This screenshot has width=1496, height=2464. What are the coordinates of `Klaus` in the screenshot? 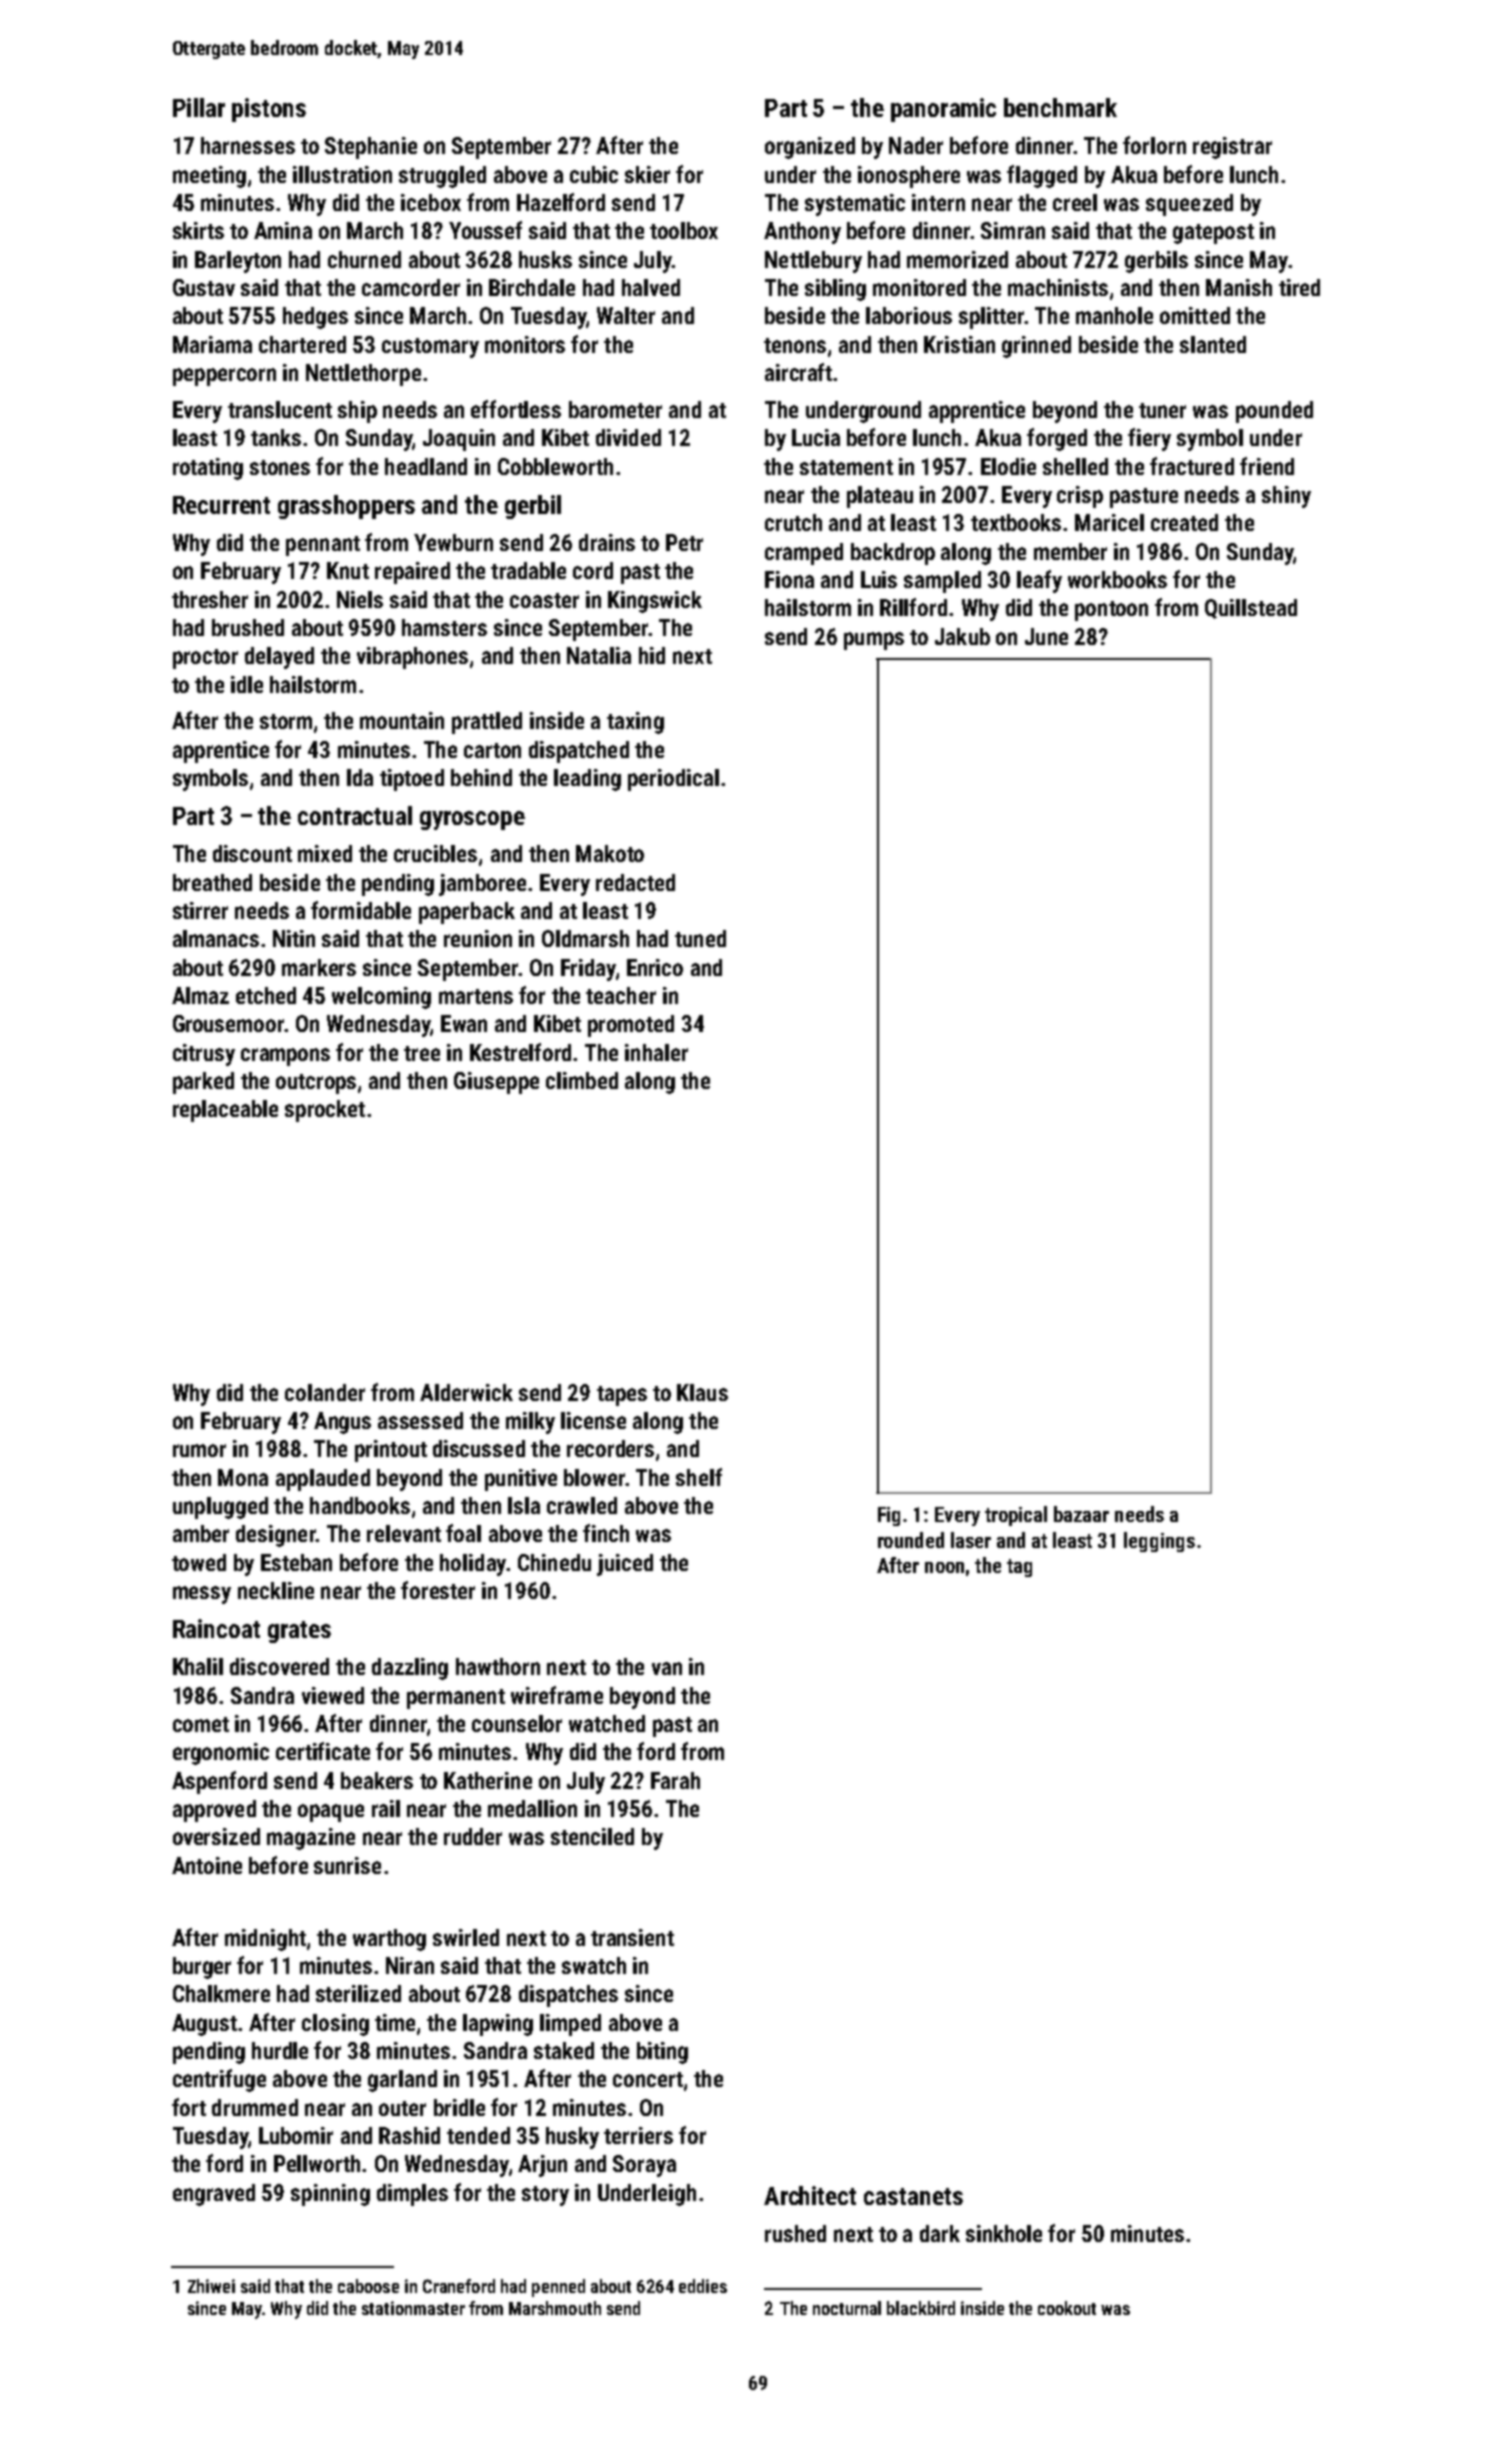 It's located at (702, 1392).
